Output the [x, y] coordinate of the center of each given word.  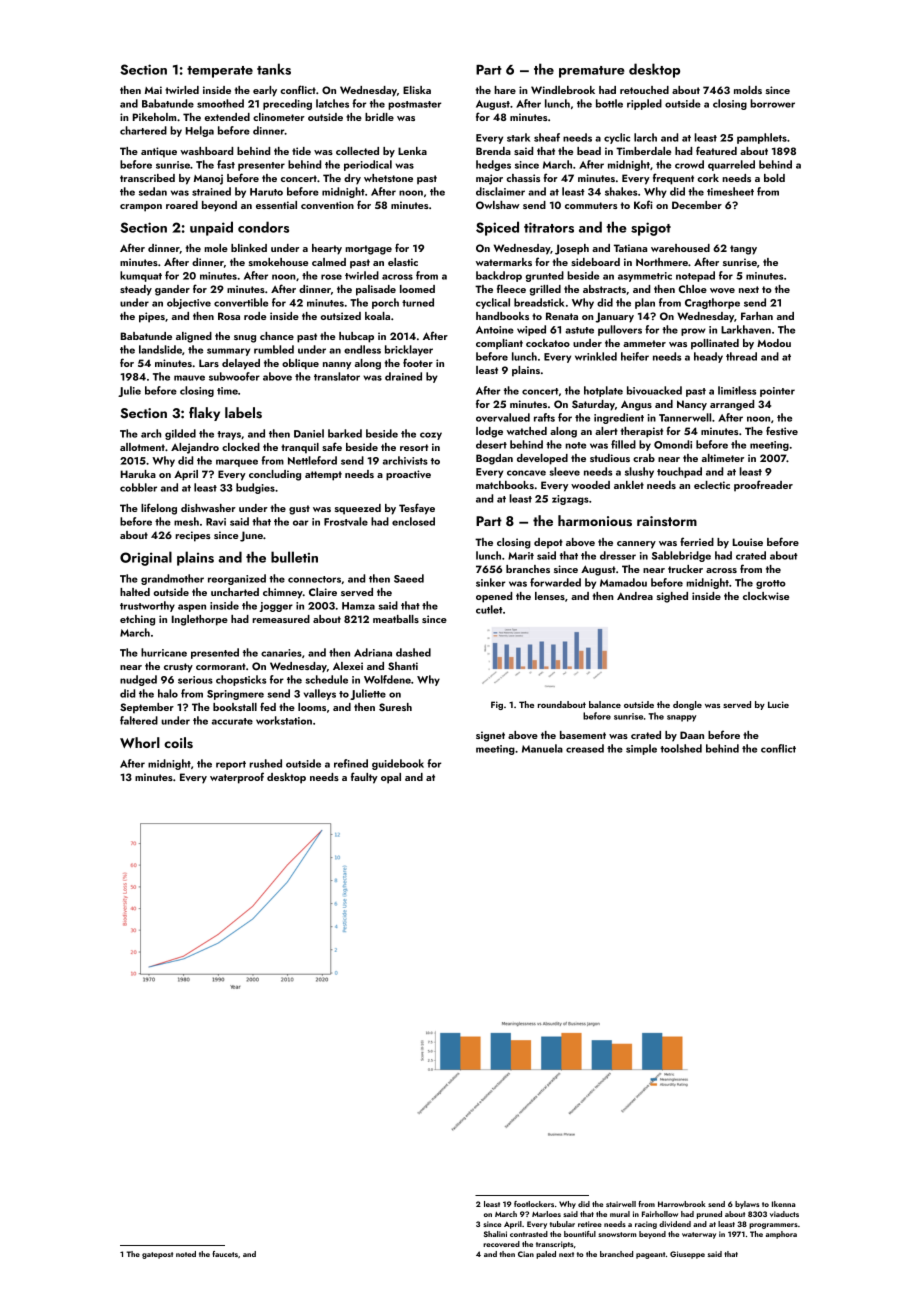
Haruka [138, 474]
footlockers [534, 1204]
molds [748, 90]
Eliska [417, 90]
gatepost [157, 1255]
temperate [220, 72]
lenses [550, 596]
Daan [692, 735]
